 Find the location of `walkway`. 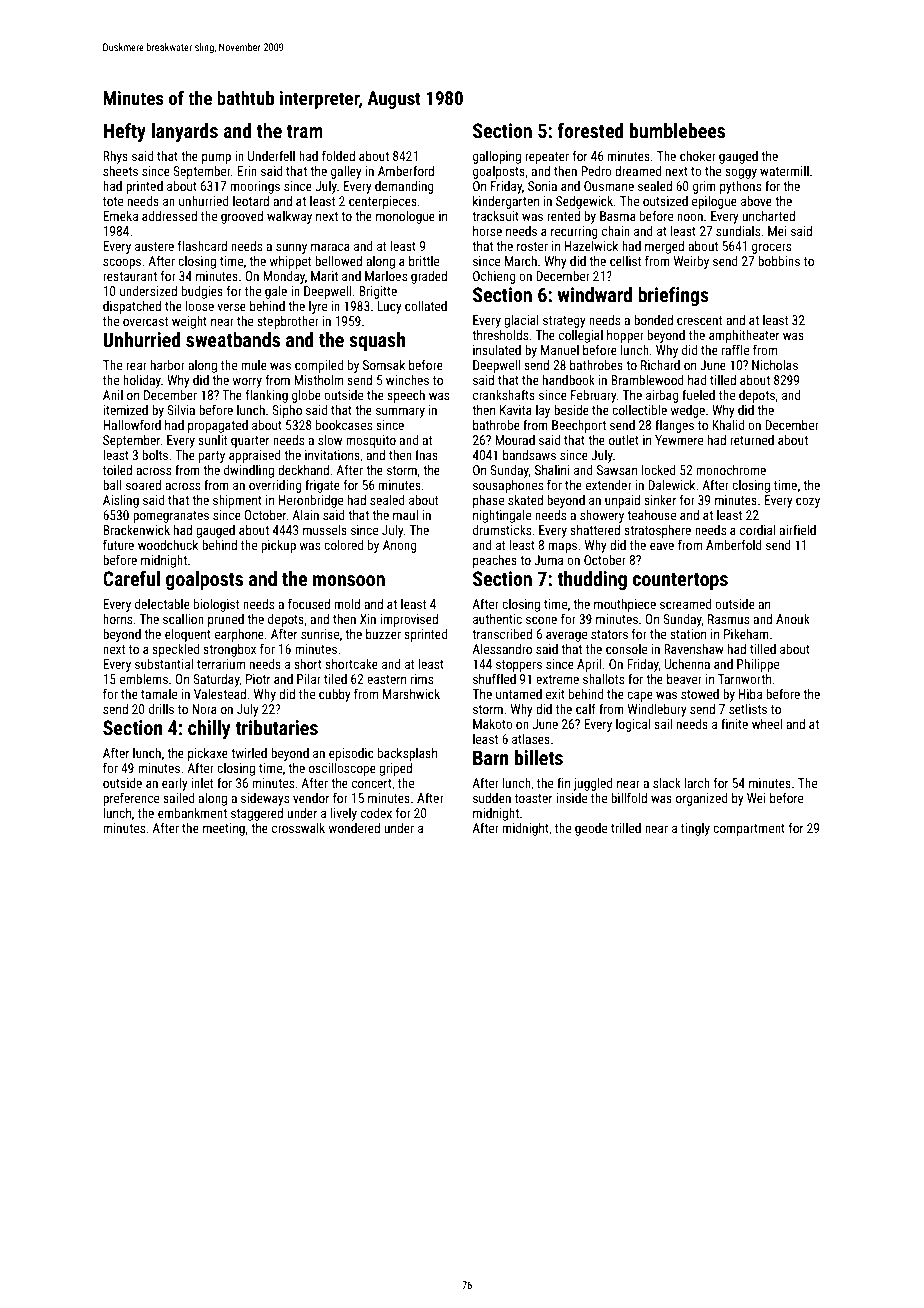

walkway is located at coordinates (289, 217).
